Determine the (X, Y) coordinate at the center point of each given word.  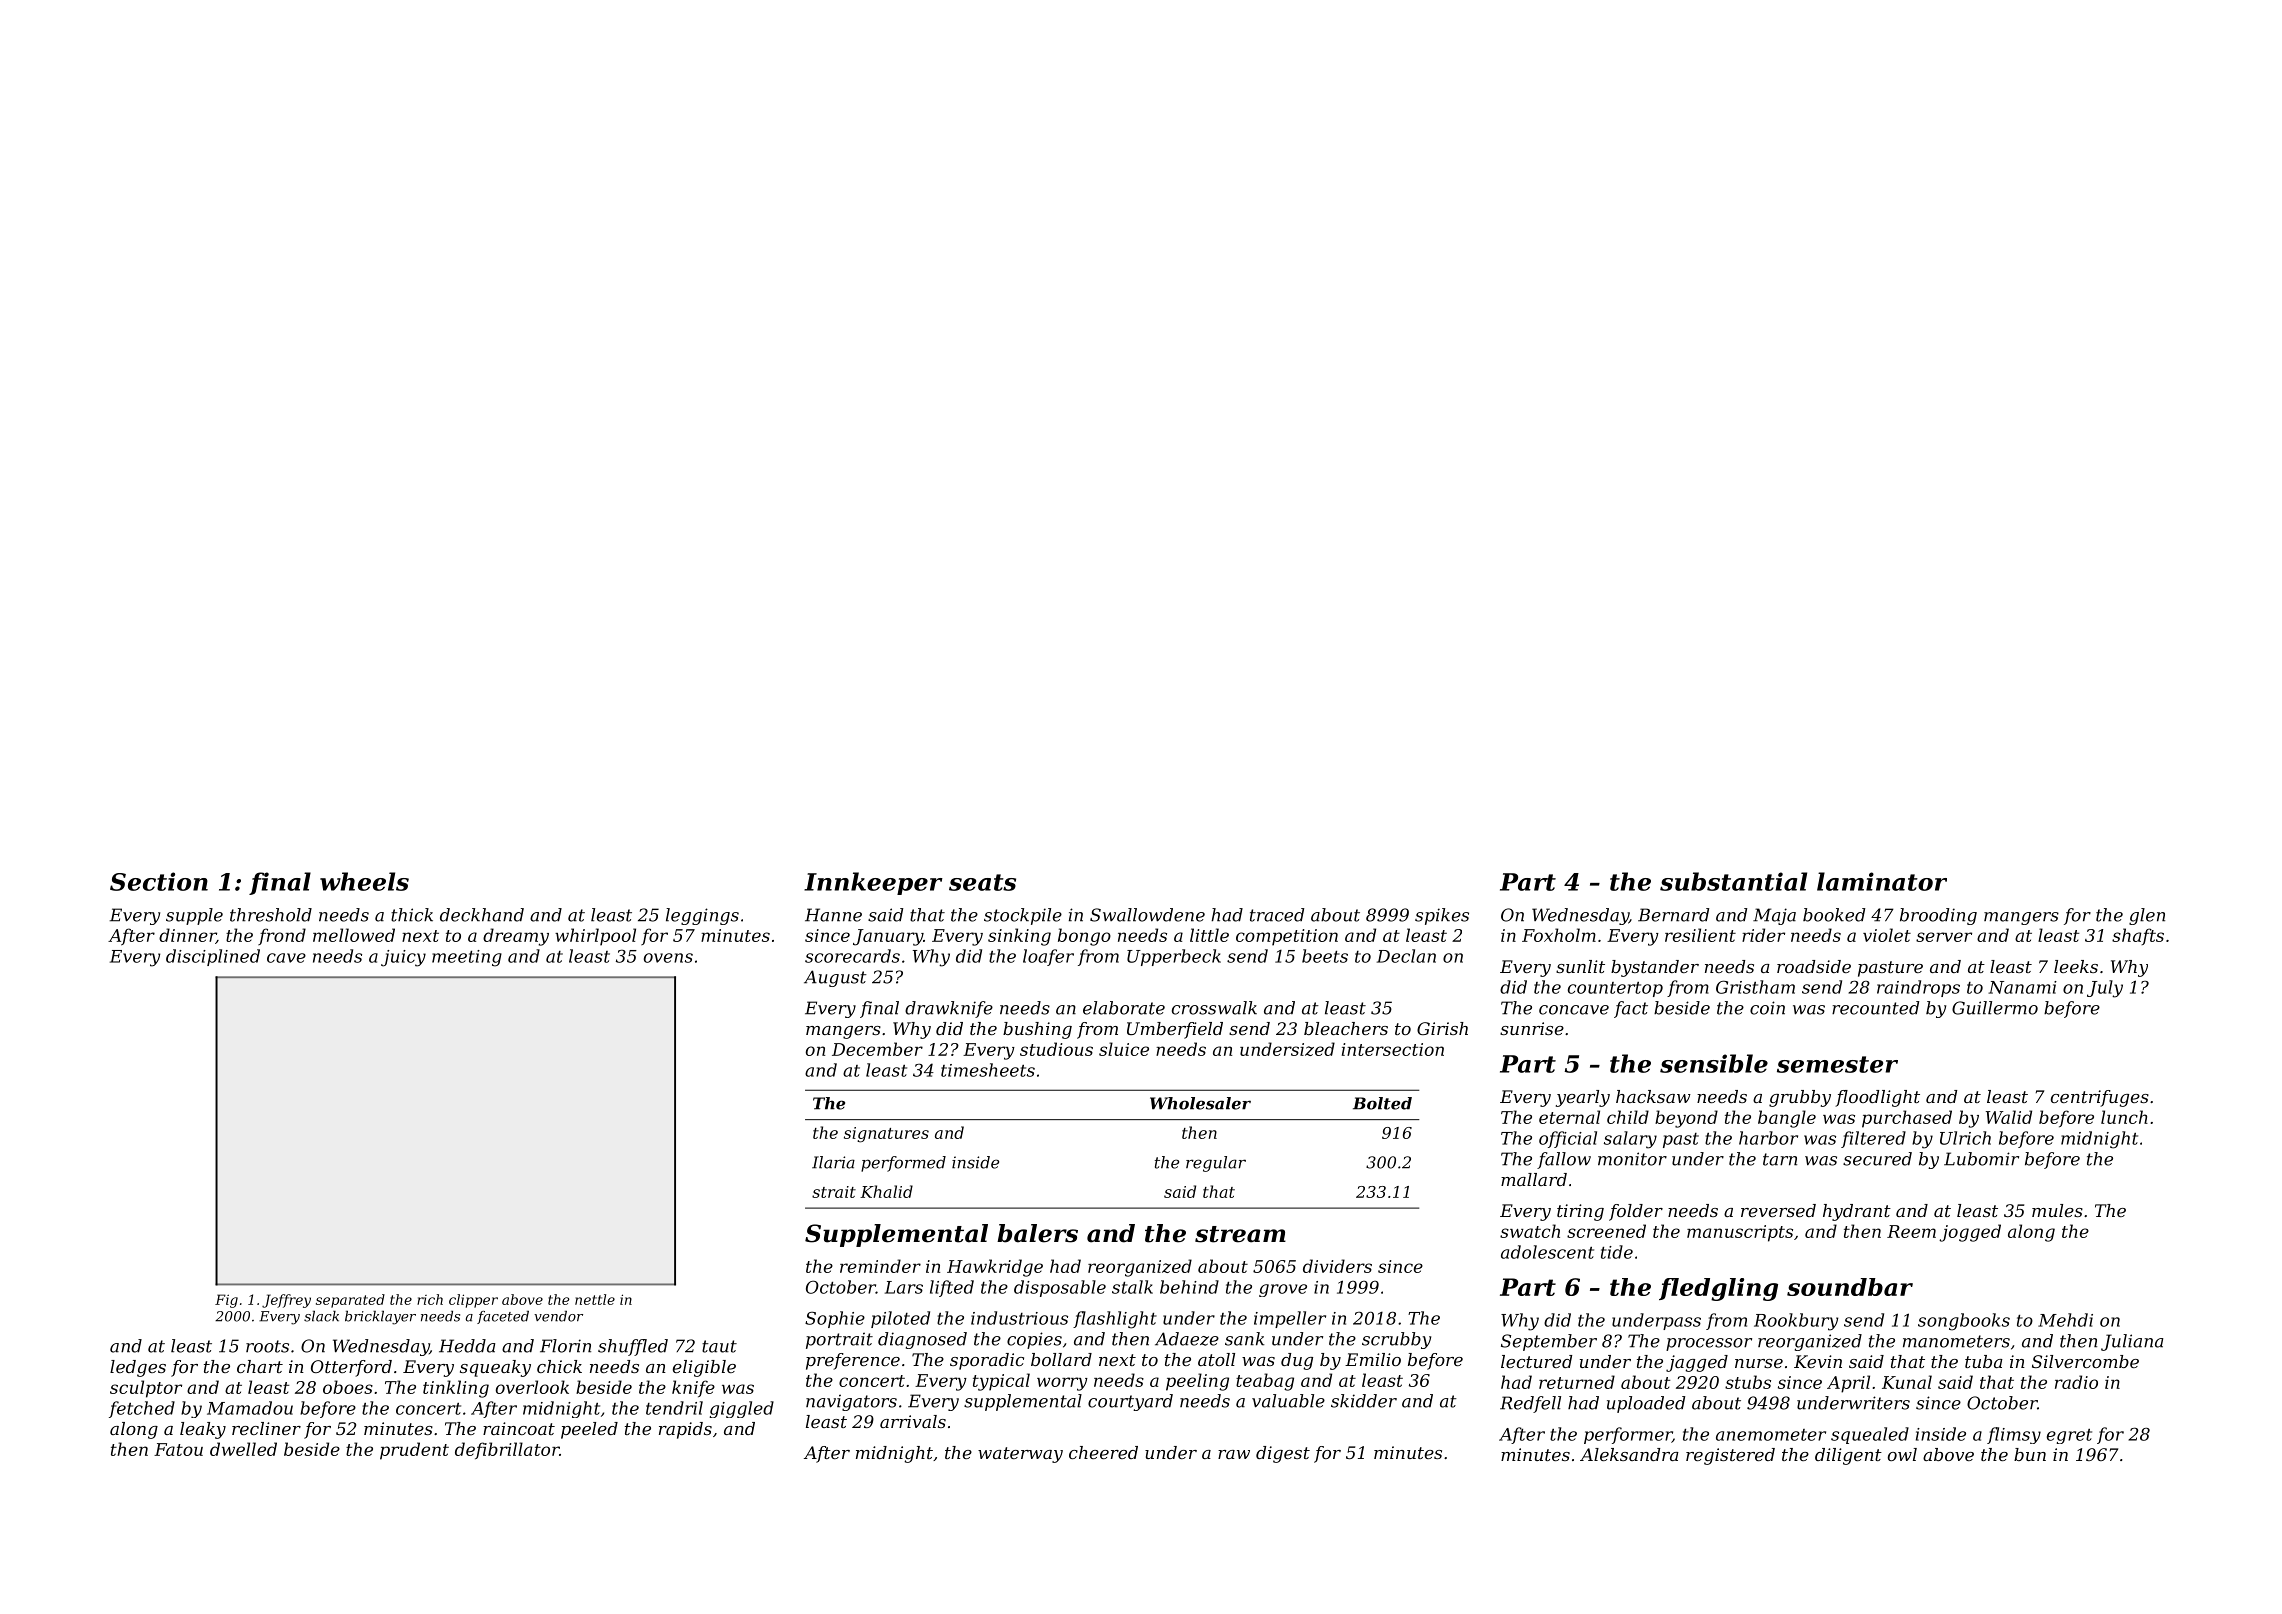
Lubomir (1981, 1159)
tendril (674, 1408)
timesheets (988, 1070)
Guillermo (1995, 1008)
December (877, 1049)
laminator (1882, 881)
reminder (880, 1266)
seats (982, 882)
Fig (226, 1301)
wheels (364, 881)
